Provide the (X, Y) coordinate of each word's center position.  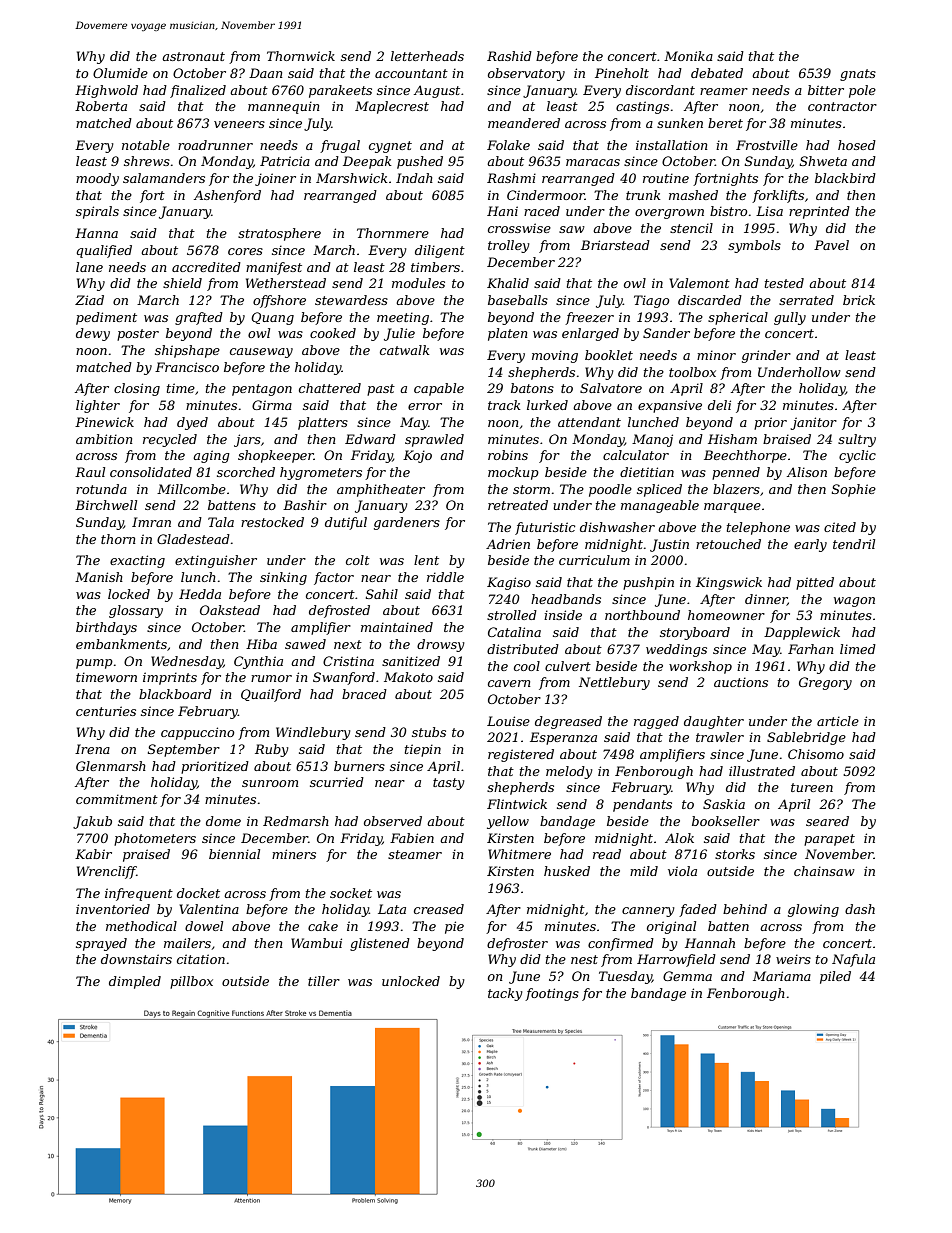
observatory (526, 74)
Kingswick (729, 583)
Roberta (101, 106)
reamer (724, 91)
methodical (141, 926)
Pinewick (104, 422)
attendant (589, 422)
